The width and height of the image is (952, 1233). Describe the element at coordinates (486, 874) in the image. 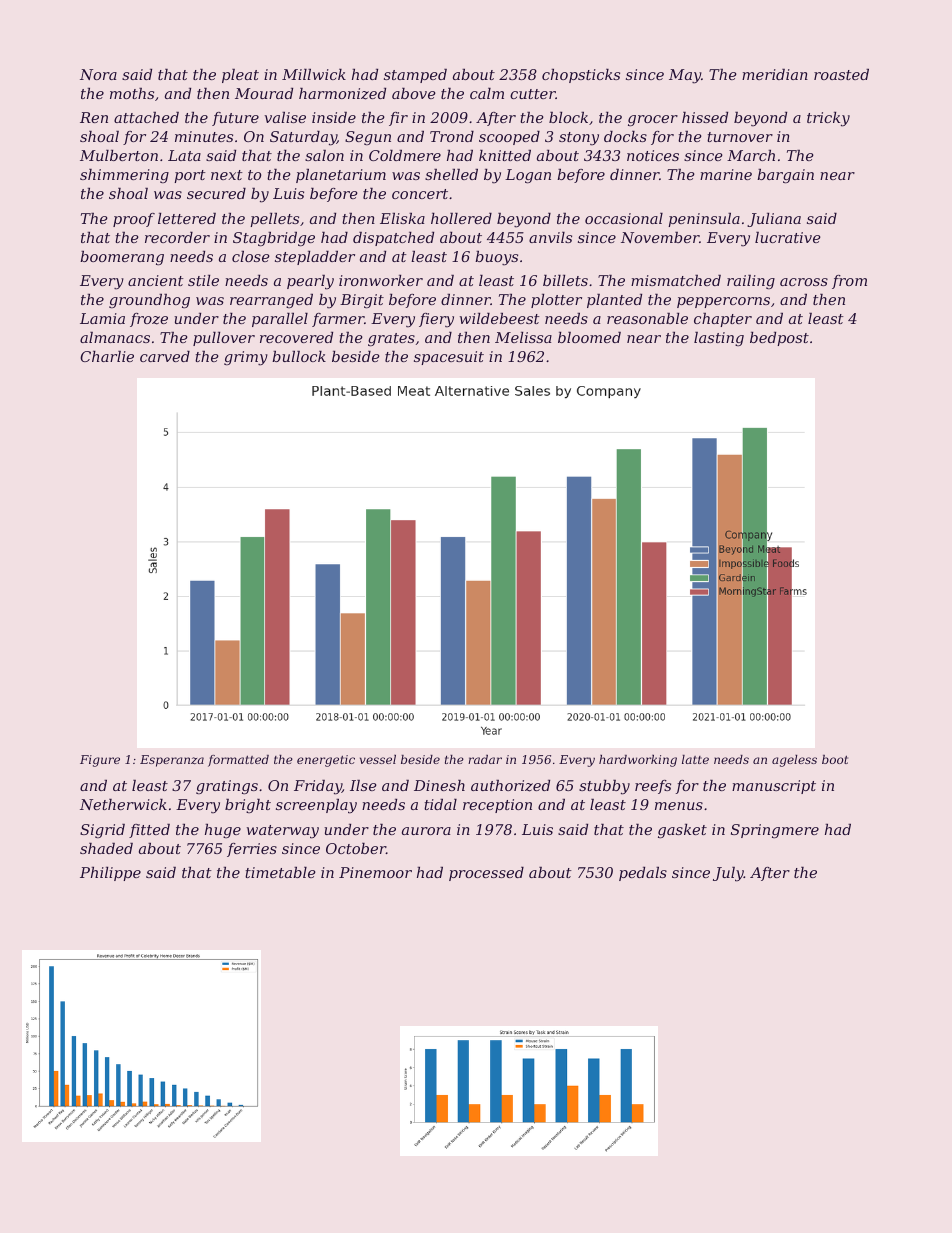

I see `processed` at that location.
